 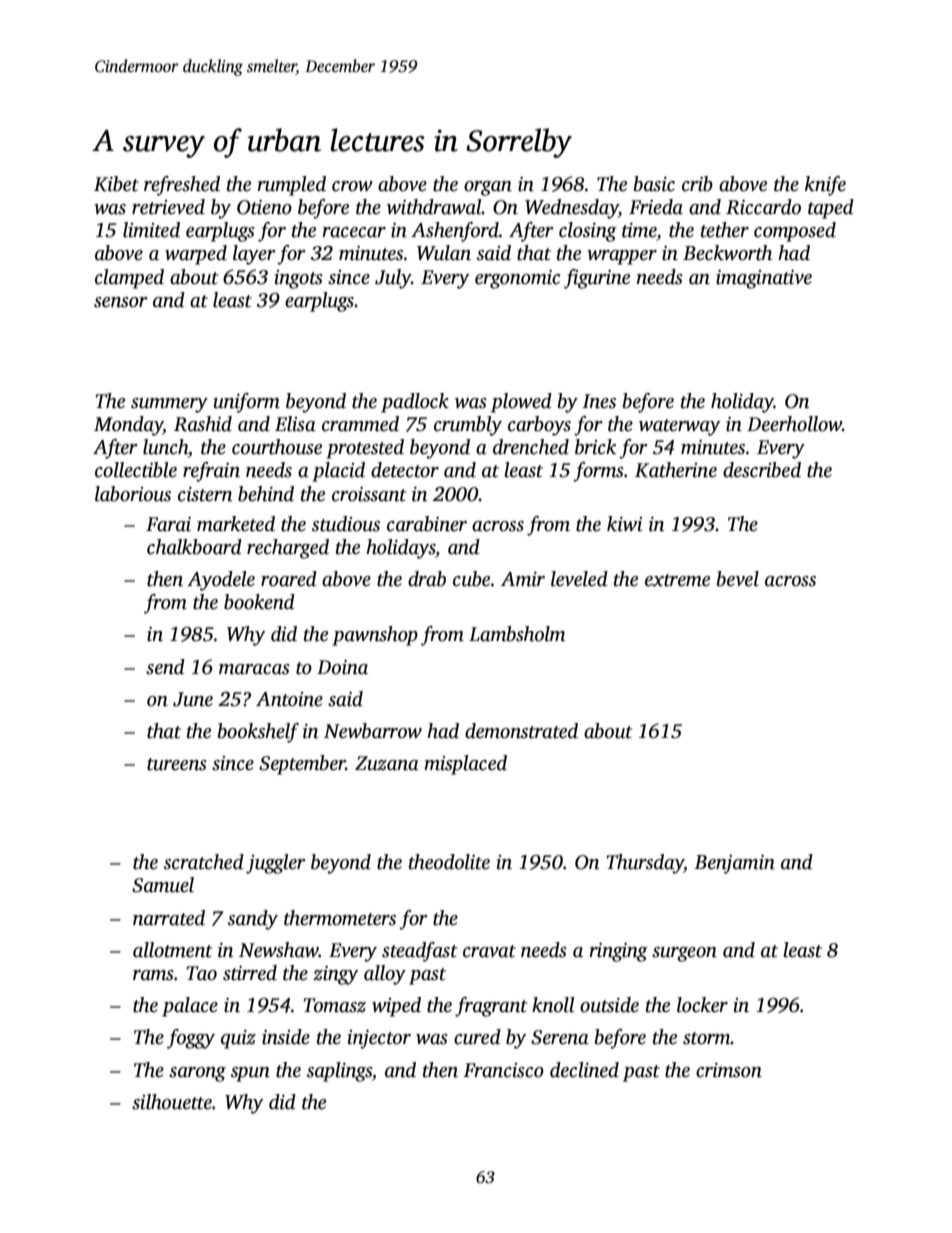 What do you see at coordinates (729, 1070) in the screenshot?
I see `crimson` at bounding box center [729, 1070].
